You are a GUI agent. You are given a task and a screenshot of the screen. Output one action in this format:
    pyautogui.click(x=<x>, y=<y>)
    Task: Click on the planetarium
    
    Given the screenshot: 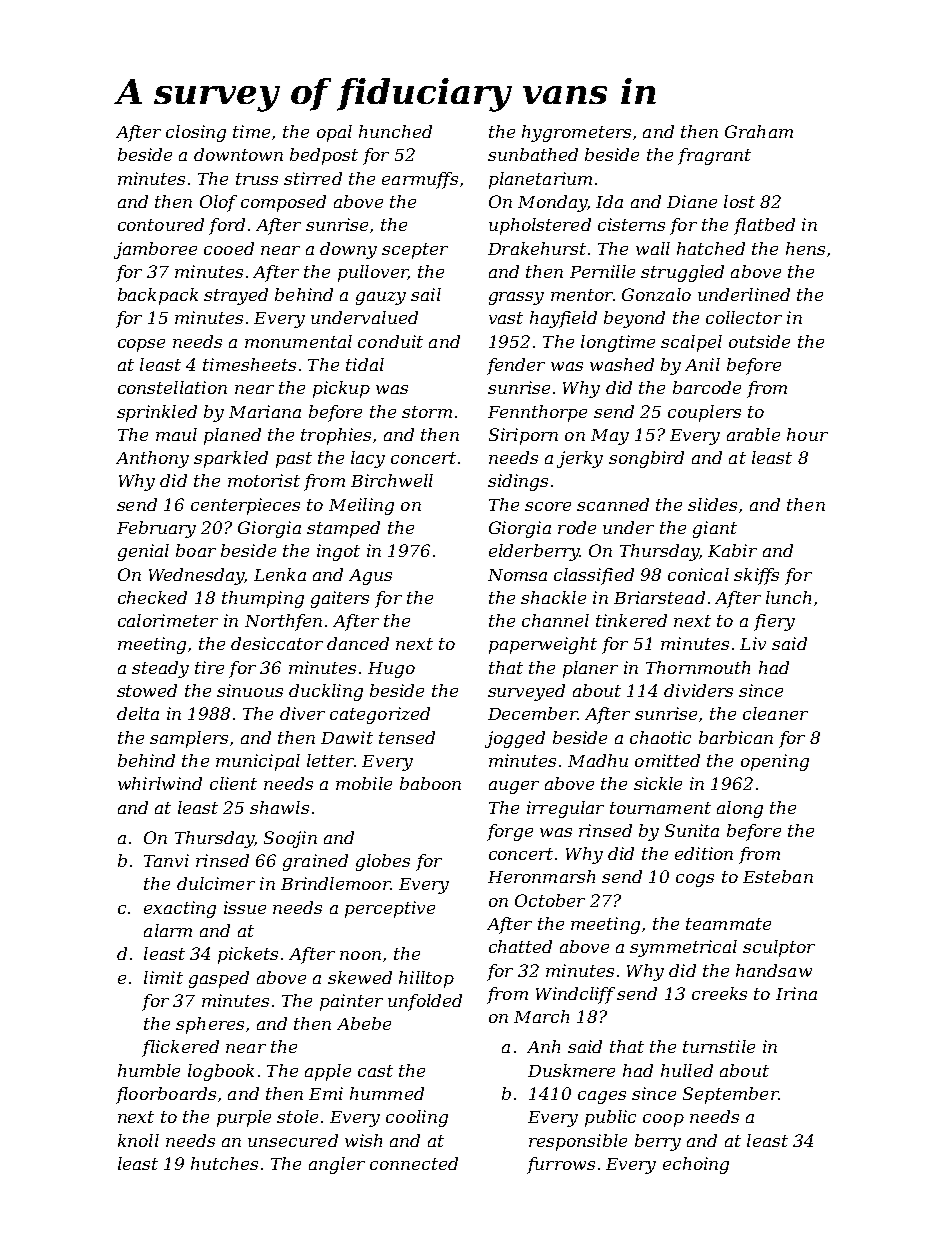 What is the action you would take?
    pyautogui.click(x=540, y=180)
